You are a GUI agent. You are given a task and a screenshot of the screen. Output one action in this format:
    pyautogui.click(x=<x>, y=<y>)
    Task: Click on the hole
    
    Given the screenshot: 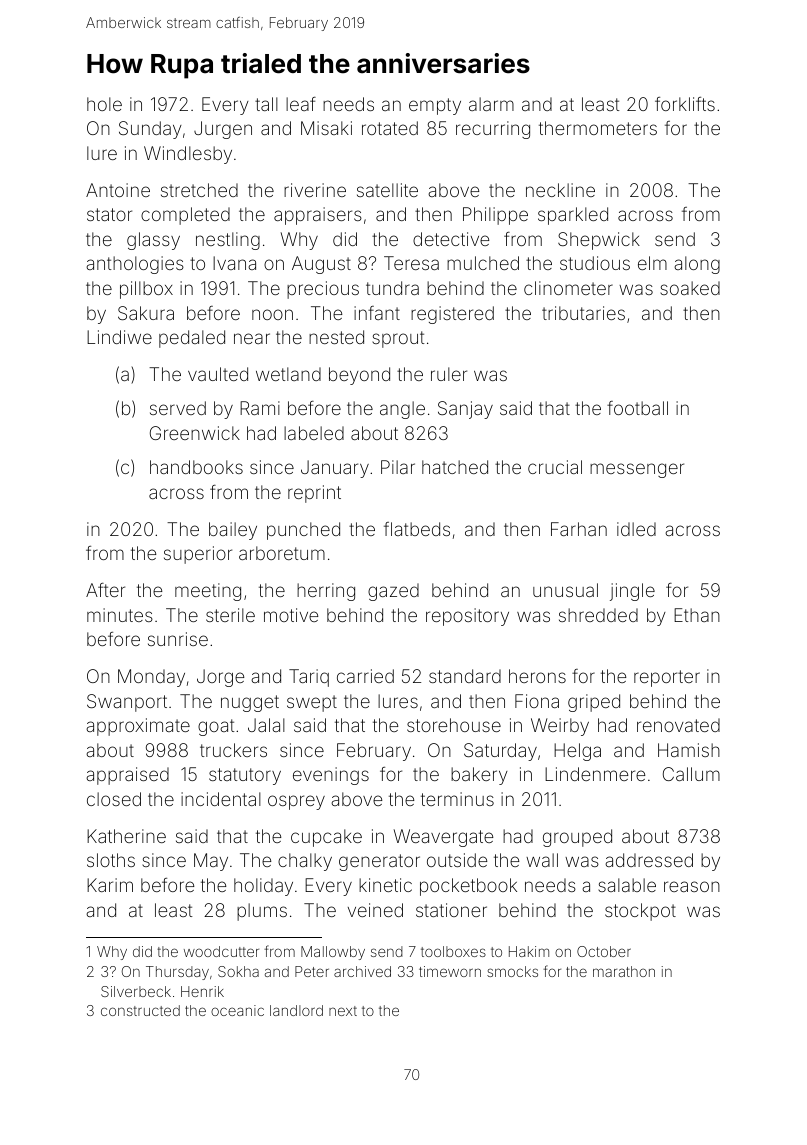 What is the action you would take?
    pyautogui.click(x=104, y=104)
